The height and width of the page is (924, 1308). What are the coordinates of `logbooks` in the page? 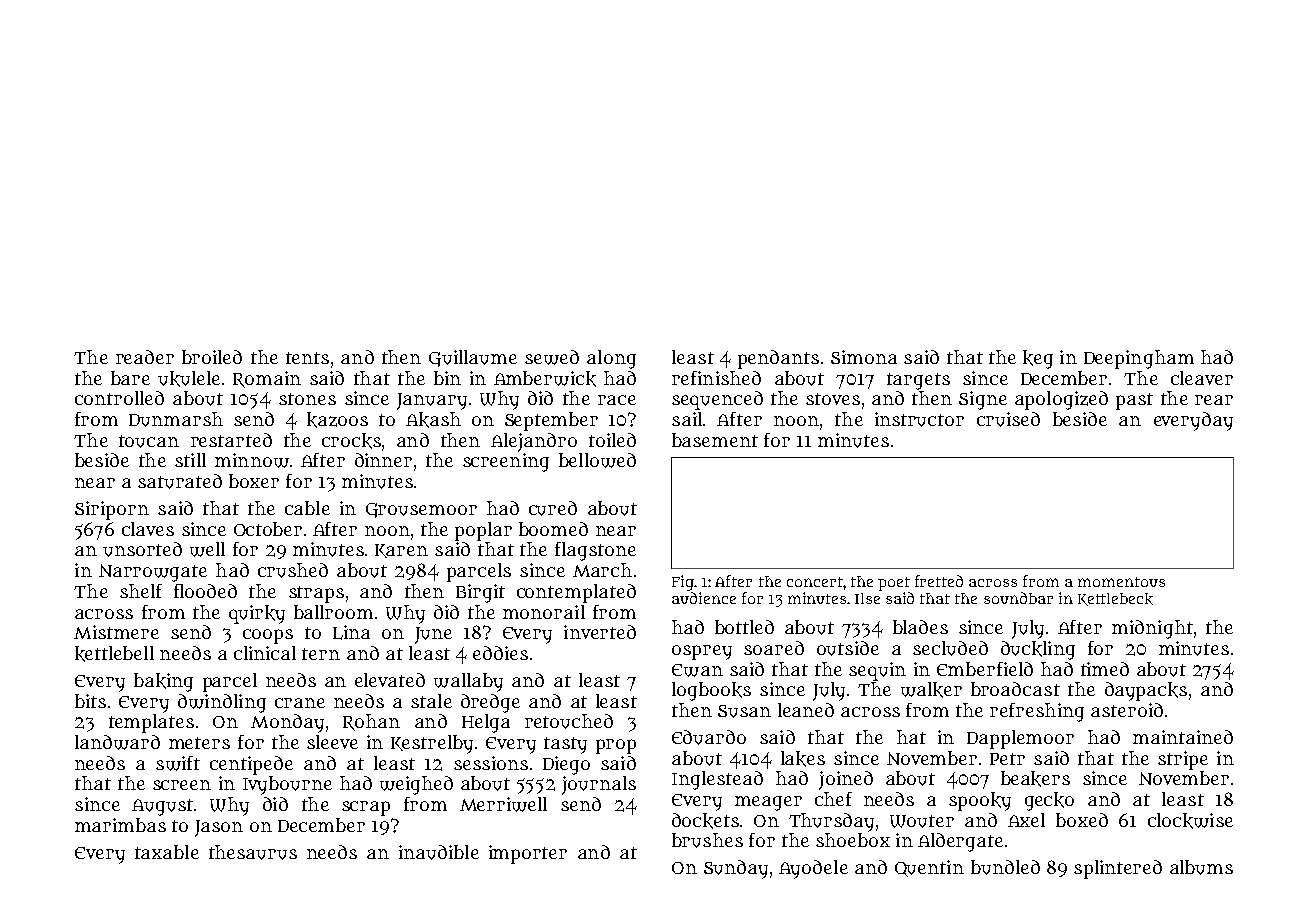 It's located at (711, 691).
